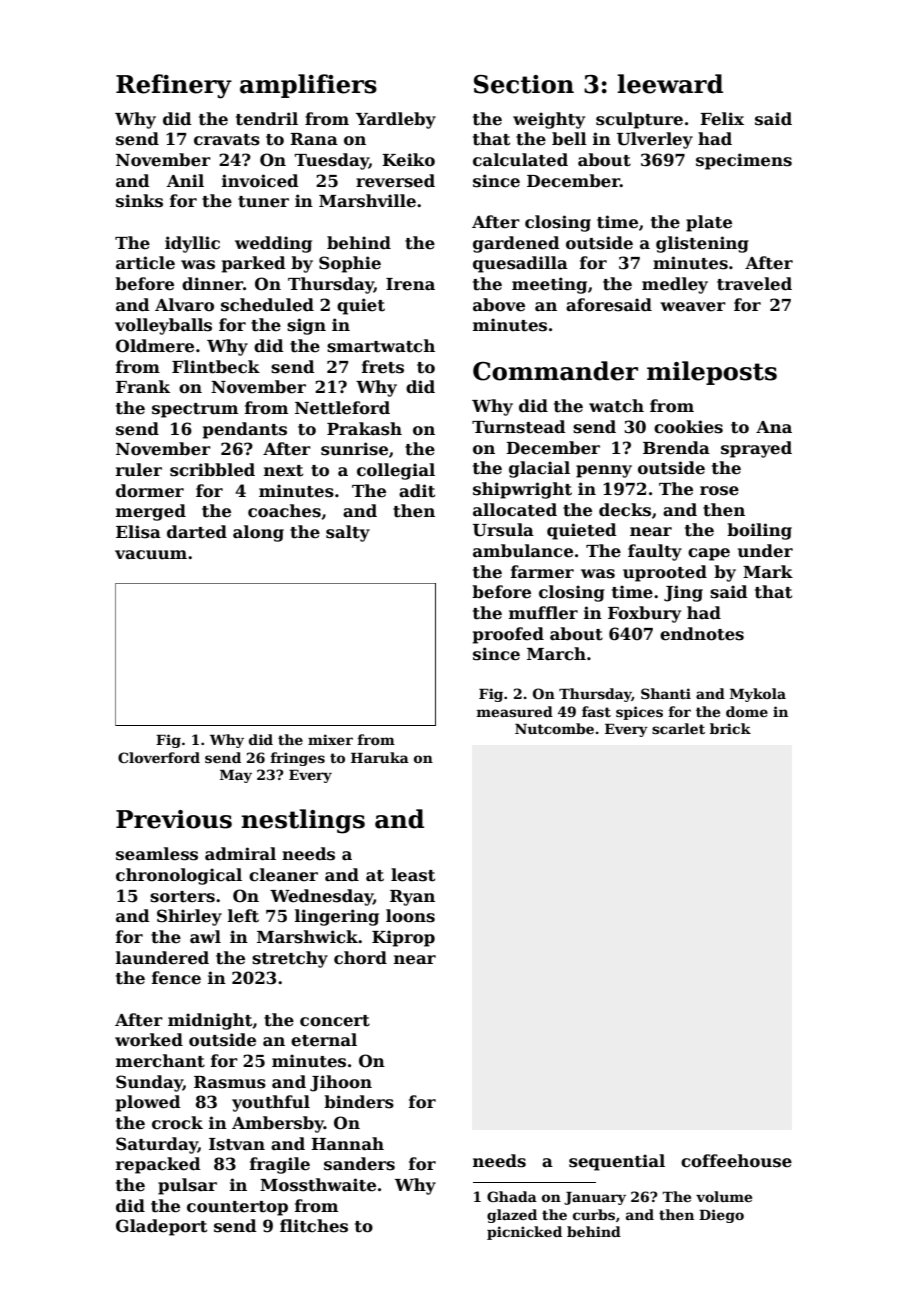 This page has width=908, height=1316. Describe the element at coordinates (747, 711) in the page. I see `dome` at that location.
